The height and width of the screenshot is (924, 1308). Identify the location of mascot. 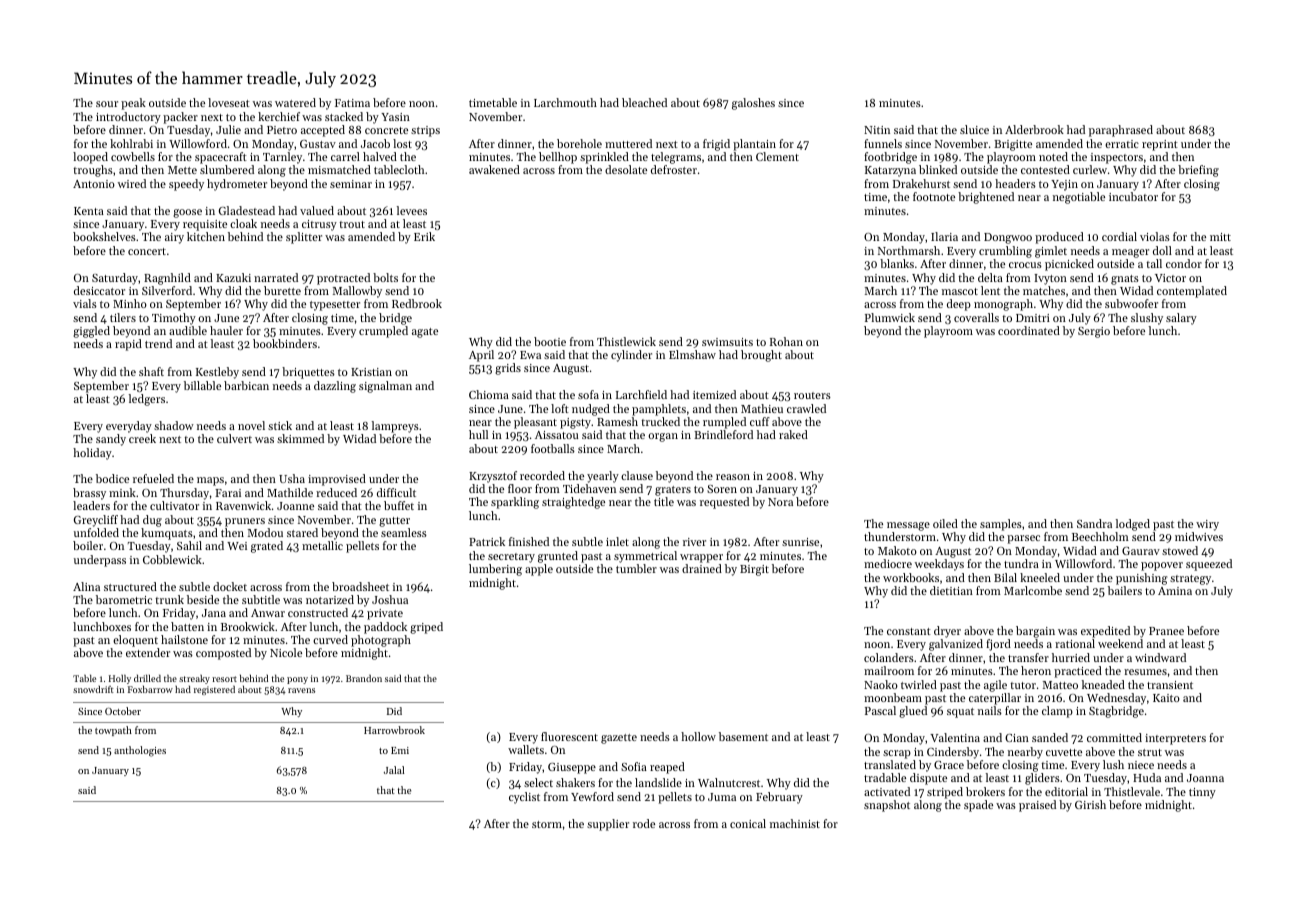
(960, 291).
